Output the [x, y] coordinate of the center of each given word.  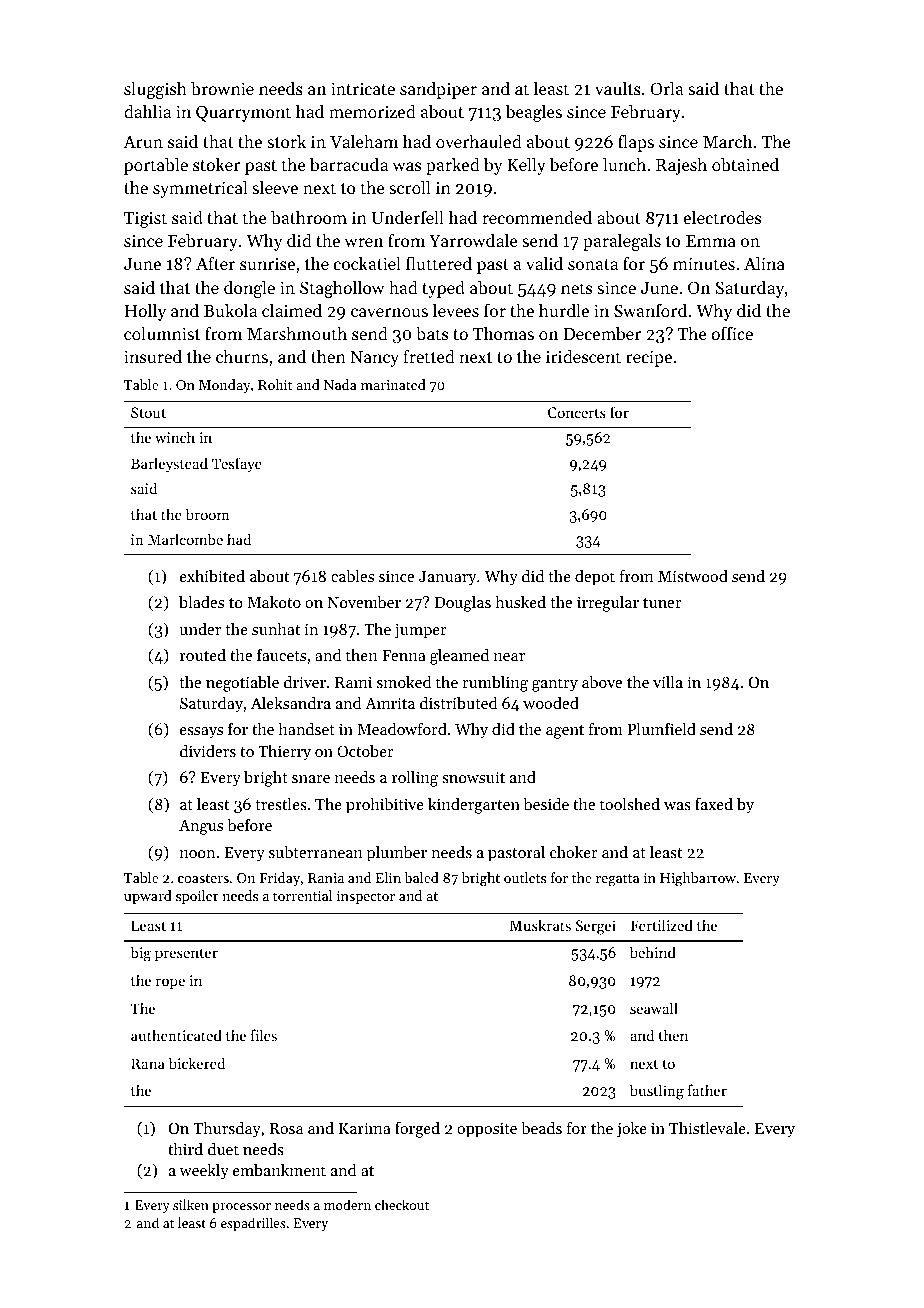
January [447, 578]
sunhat [276, 629]
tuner [662, 603]
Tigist [145, 219]
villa [668, 682]
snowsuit [473, 777]
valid [544, 263]
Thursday [227, 1130]
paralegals [622, 242]
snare [311, 779]
